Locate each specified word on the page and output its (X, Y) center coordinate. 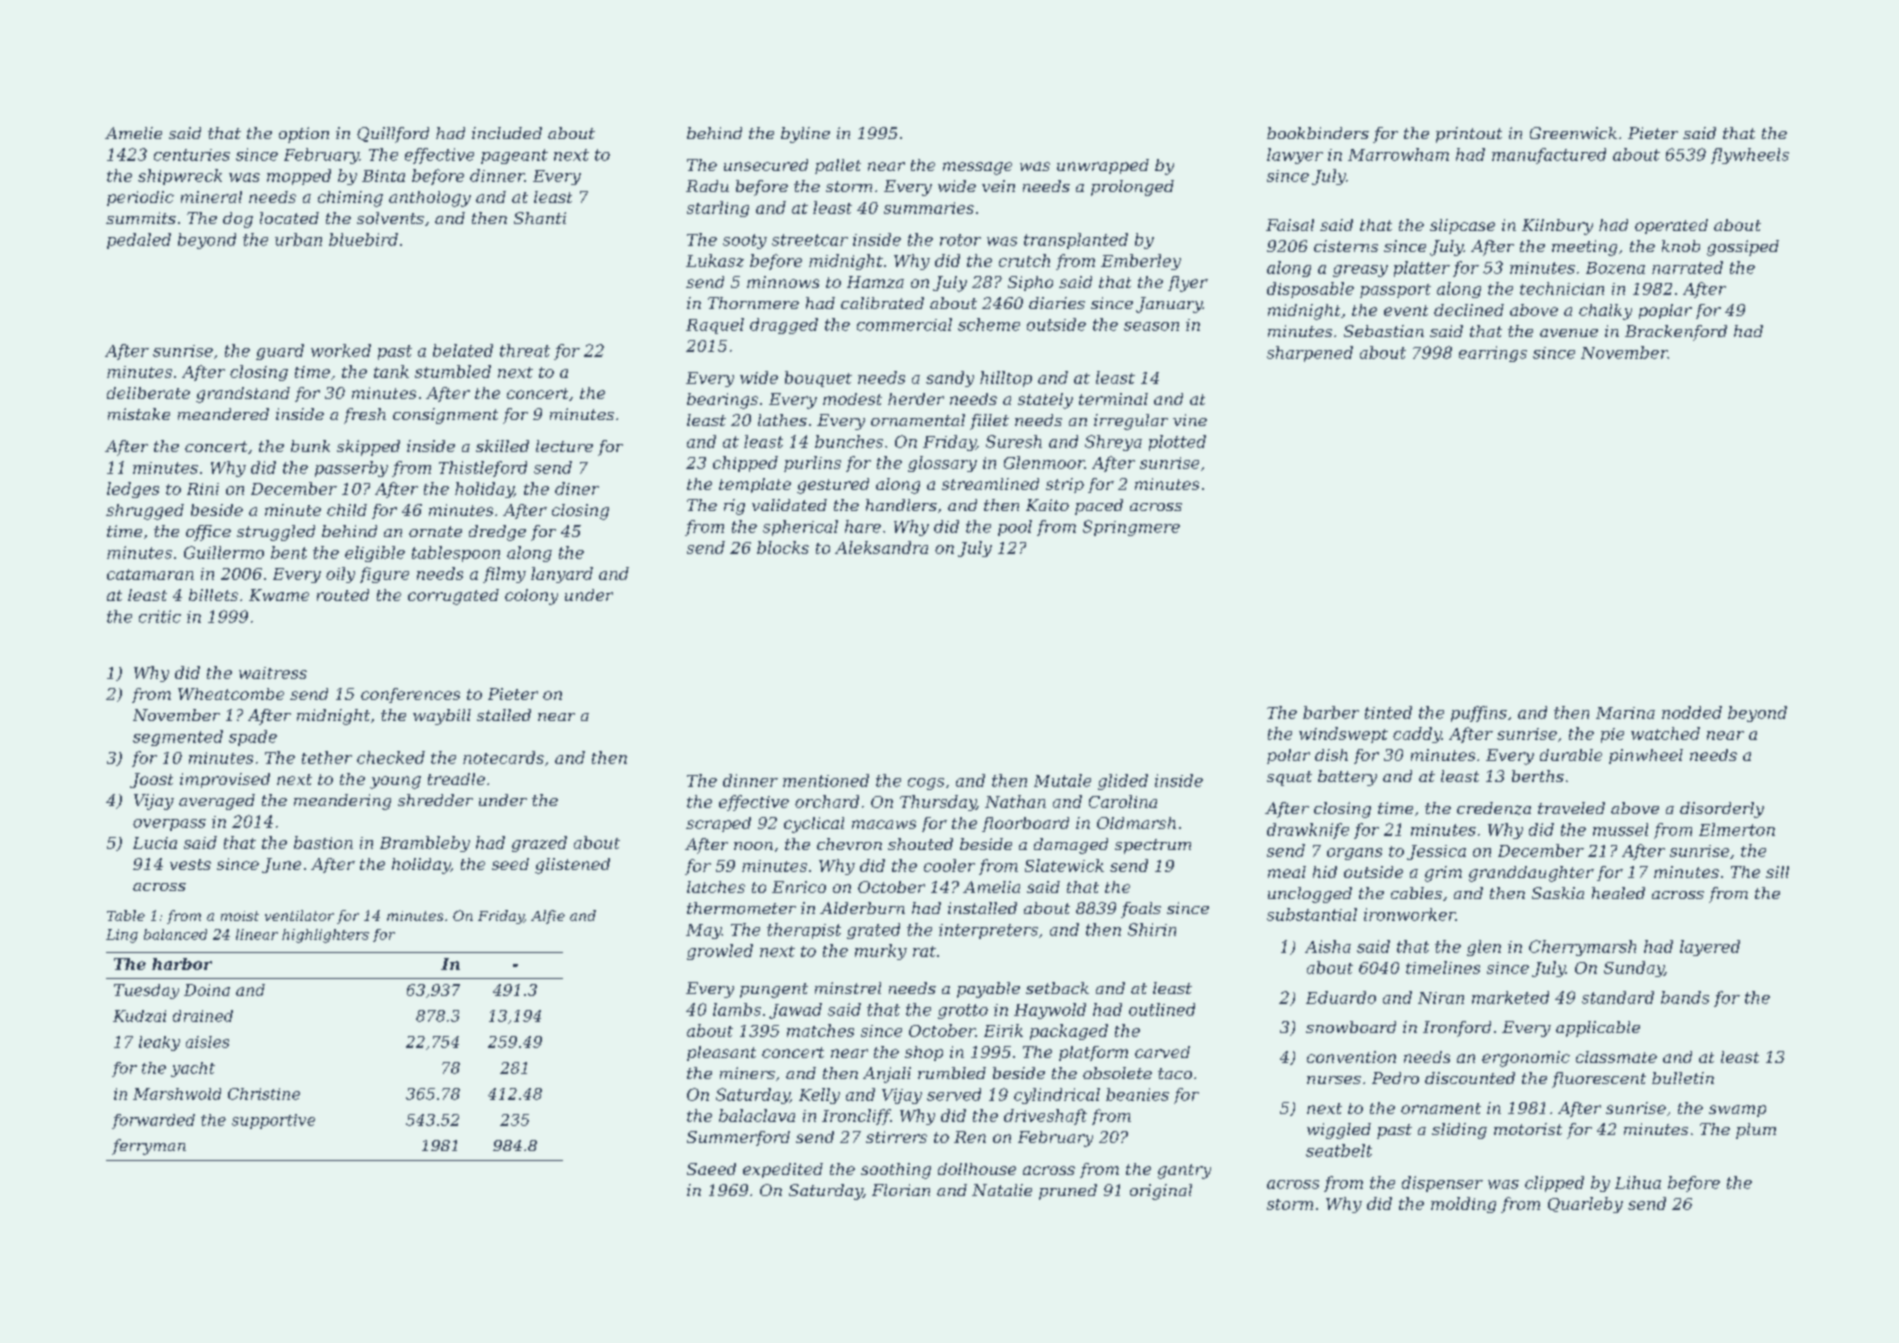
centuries (192, 155)
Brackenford (1676, 333)
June (281, 865)
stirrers (896, 1137)
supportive (273, 1121)
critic (160, 616)
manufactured (1549, 156)
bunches (849, 441)
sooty (745, 241)
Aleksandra (881, 547)
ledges (133, 490)
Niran (1441, 998)
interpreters (988, 931)
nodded (1692, 712)
